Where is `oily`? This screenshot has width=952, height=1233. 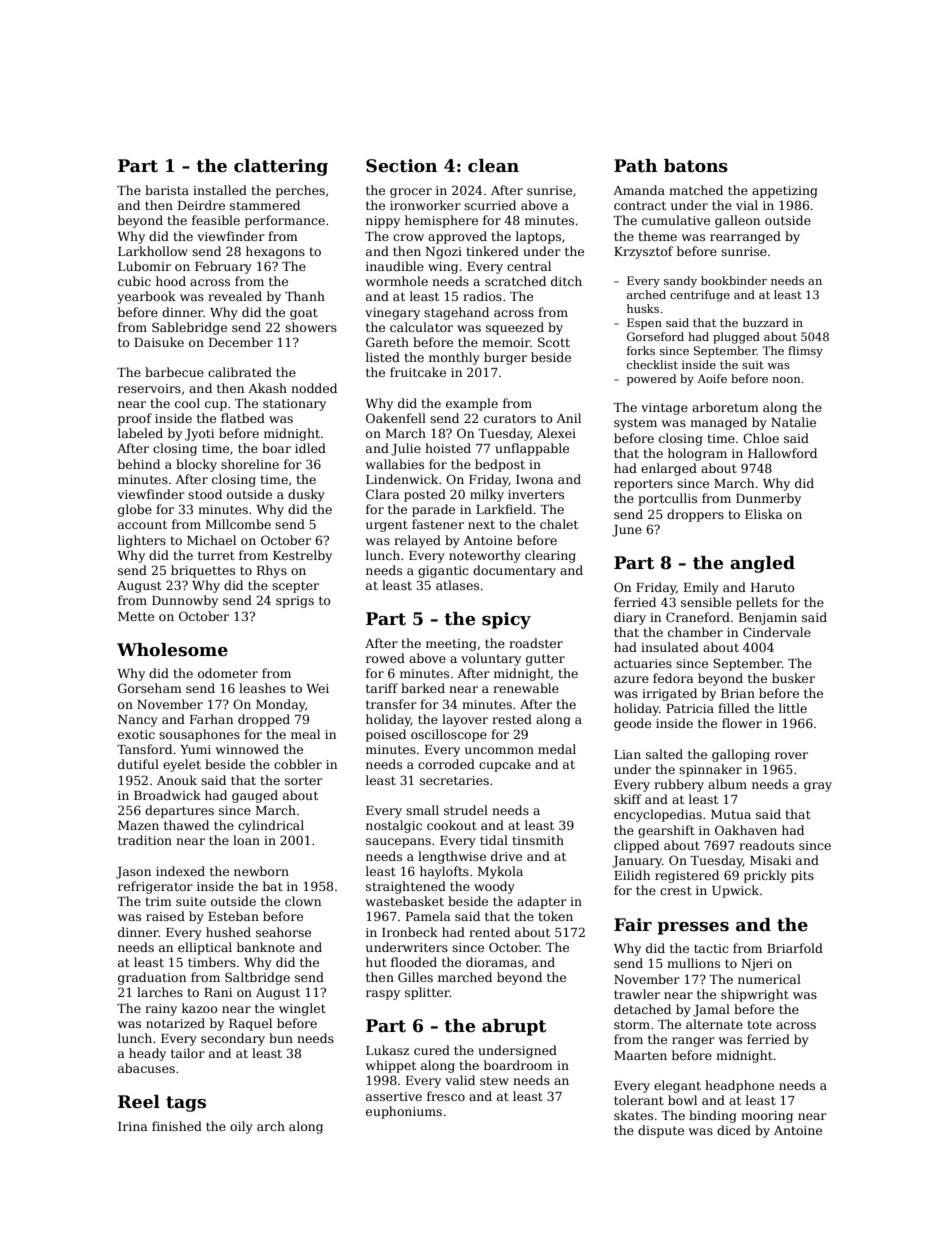
oily is located at coordinates (241, 1127).
